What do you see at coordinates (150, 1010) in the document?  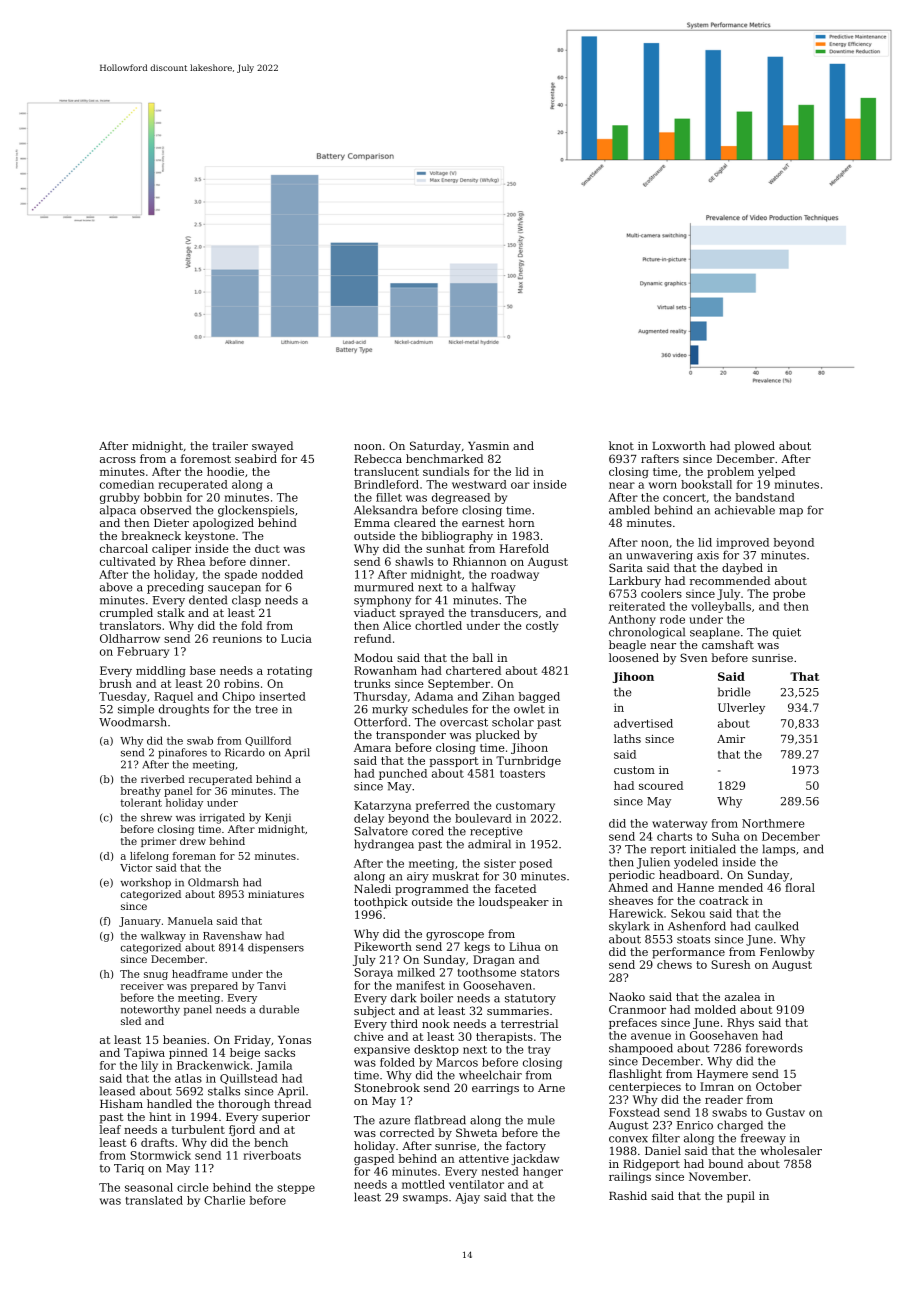 I see `noteworthy` at bounding box center [150, 1010].
